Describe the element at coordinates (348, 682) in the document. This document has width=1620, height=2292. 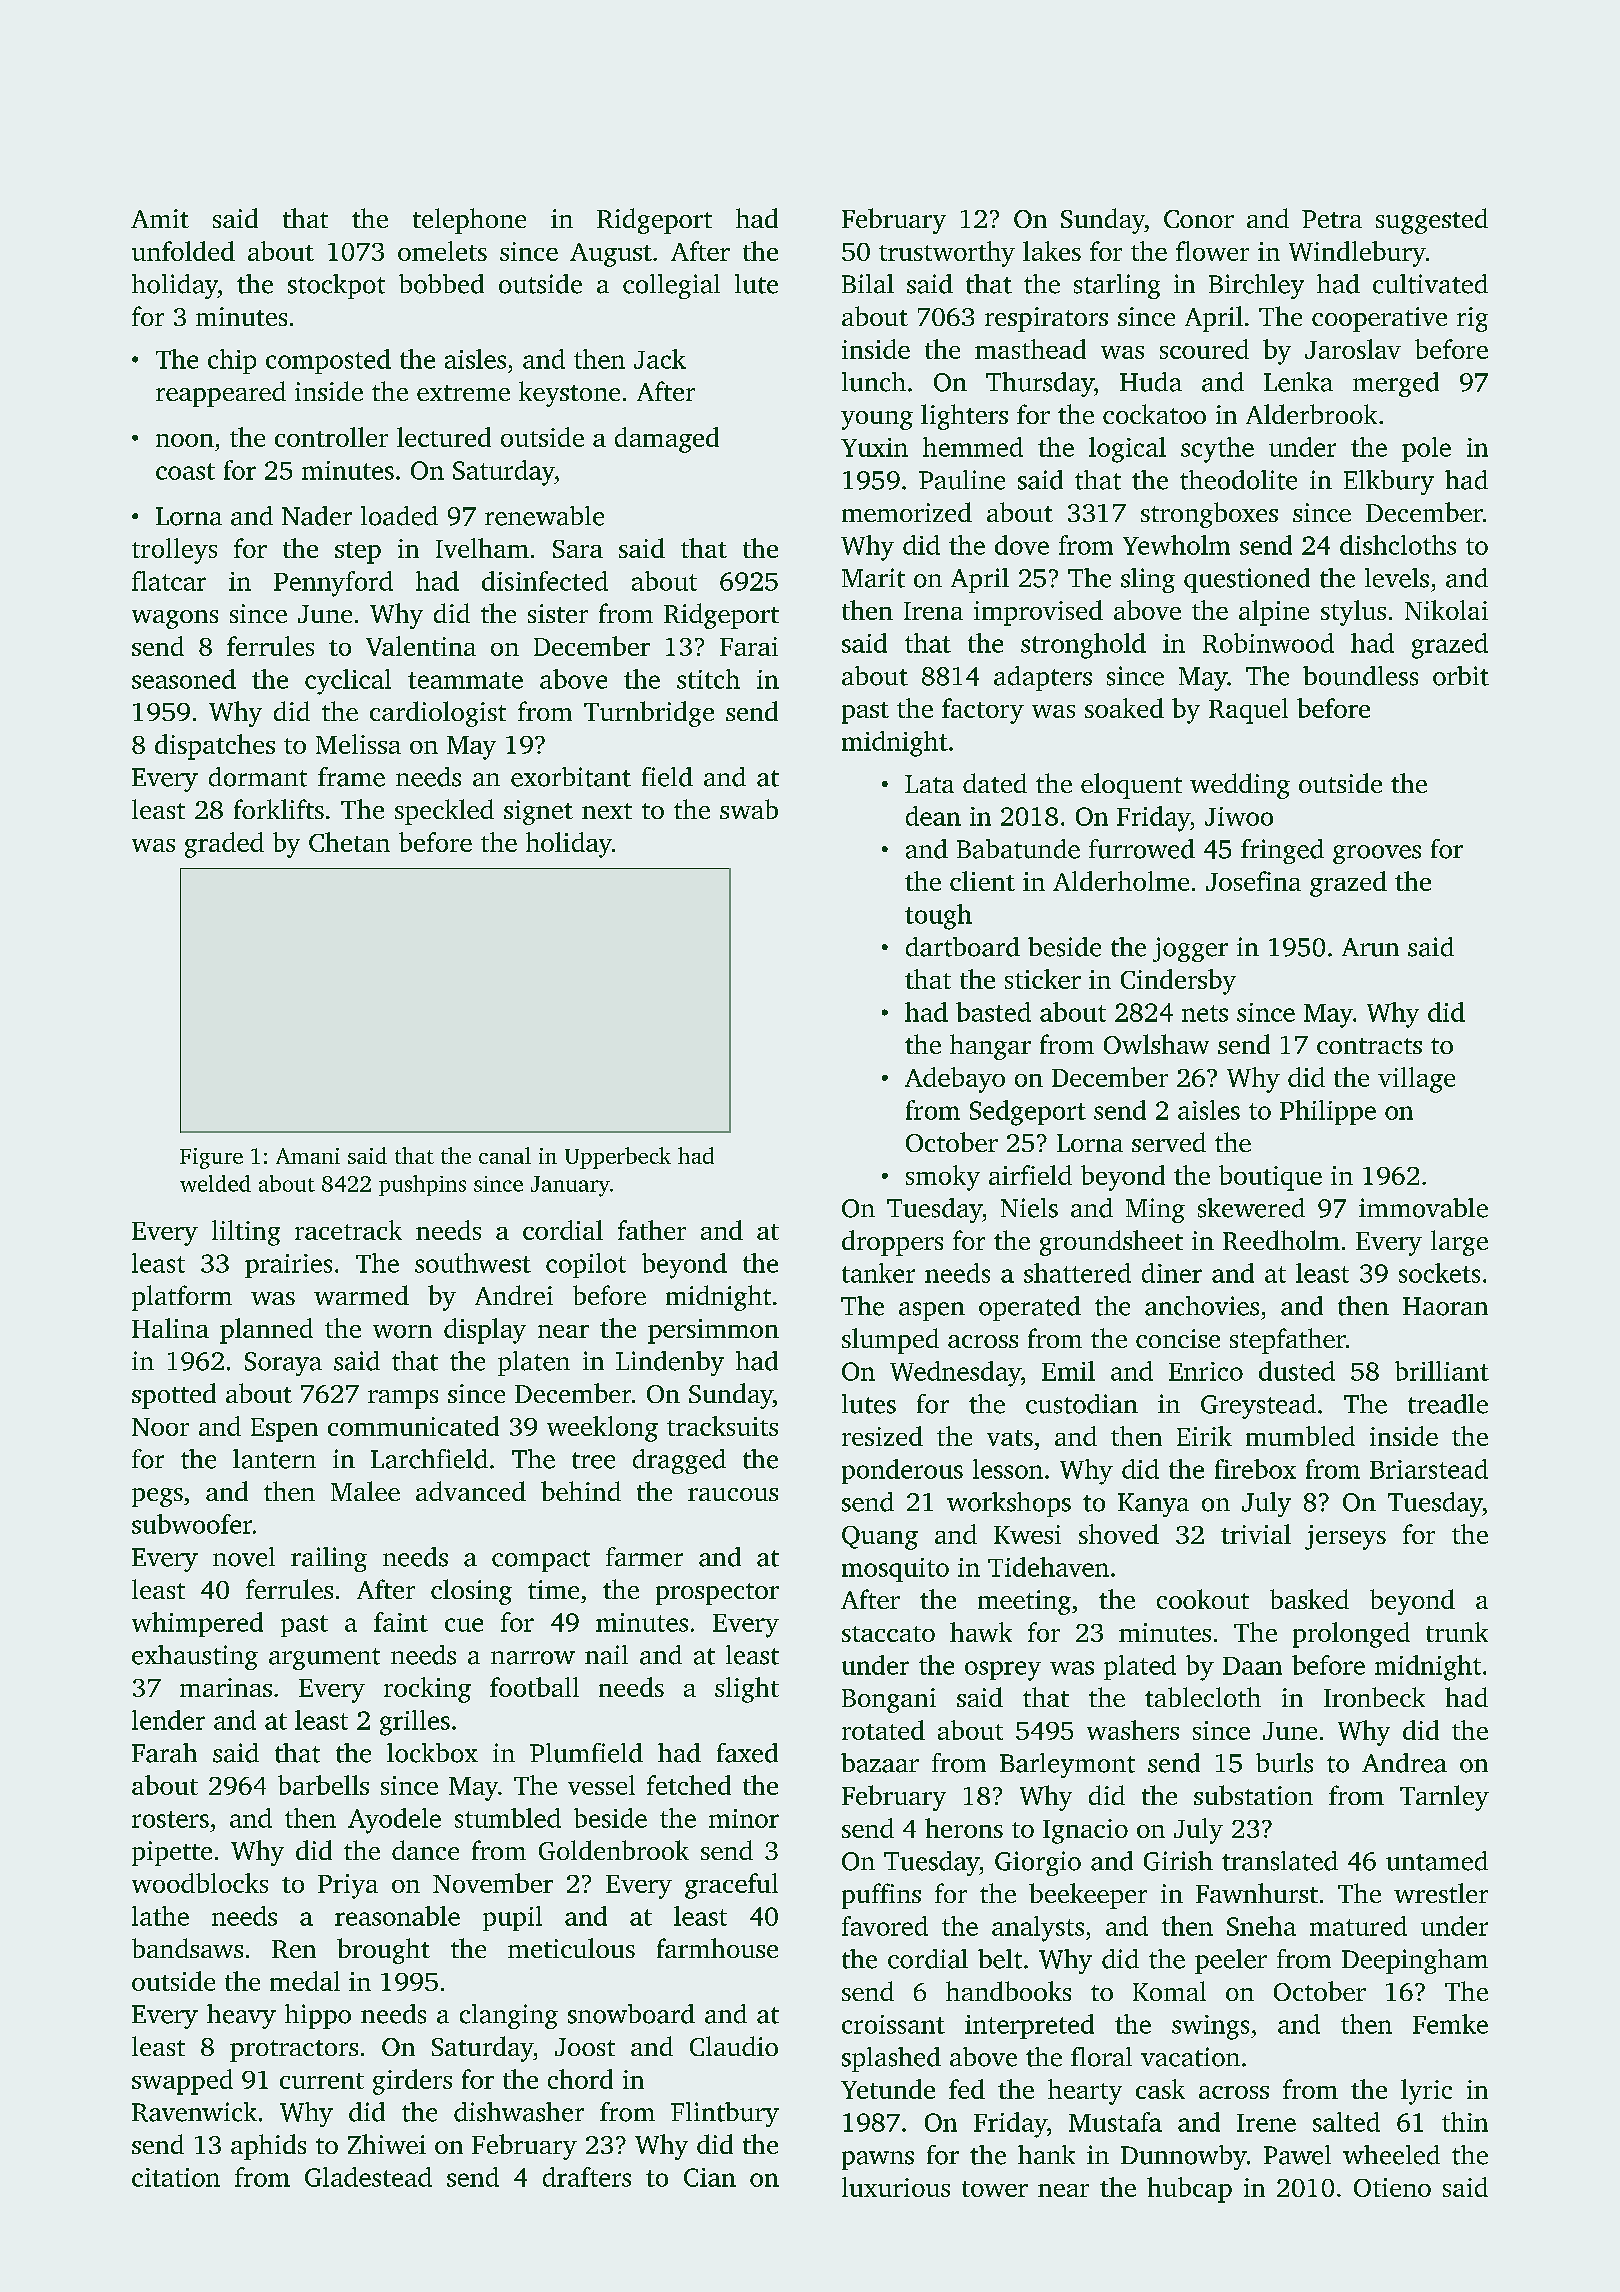
I see `cyclical` at that location.
